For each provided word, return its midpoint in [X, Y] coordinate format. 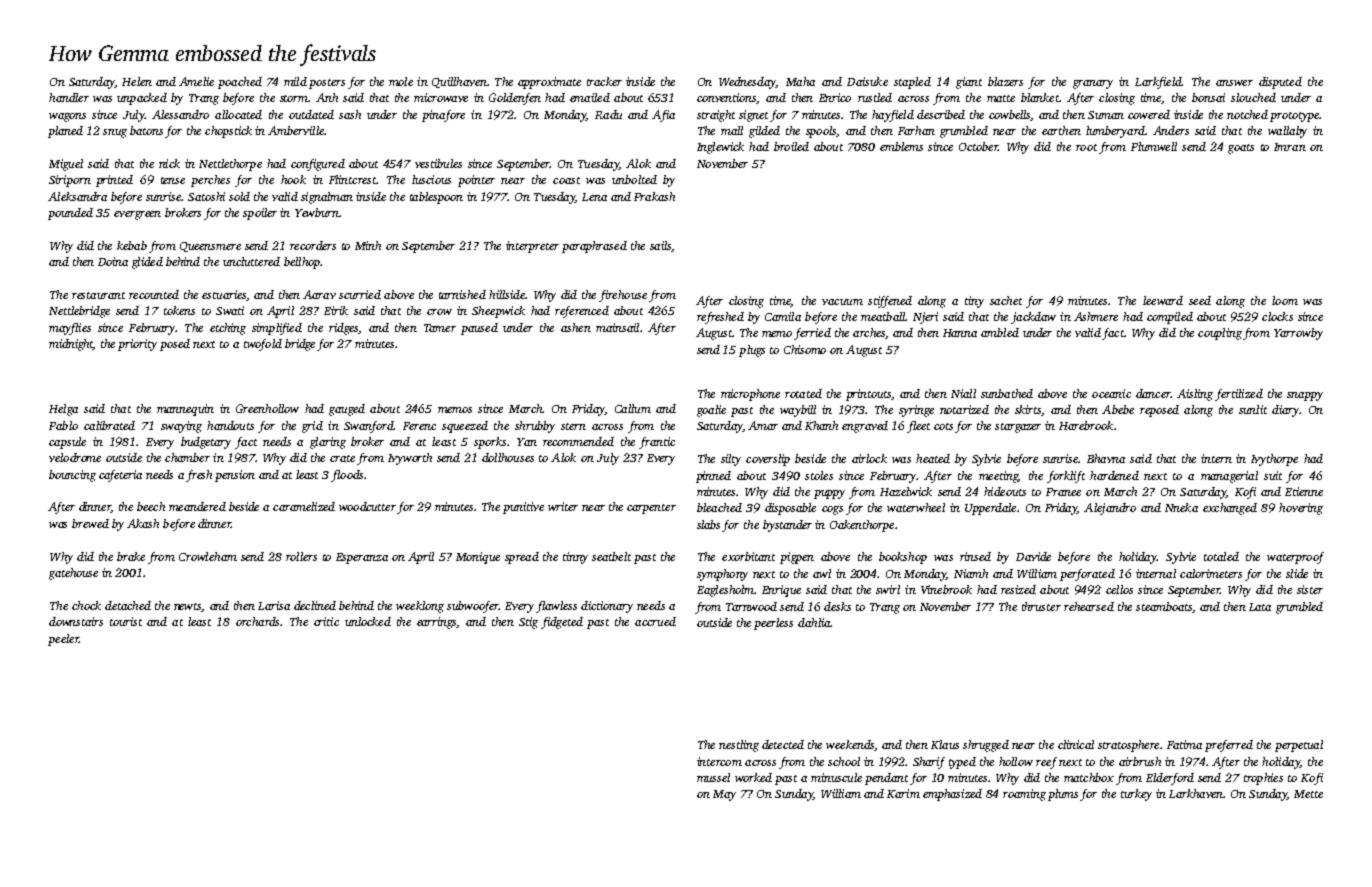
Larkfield [1158, 83]
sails [660, 245]
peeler [63, 640]
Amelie [196, 81]
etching [228, 329]
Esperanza [362, 558]
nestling [739, 746]
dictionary [607, 607]
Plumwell [1154, 146]
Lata [1260, 607]
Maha [800, 81]
